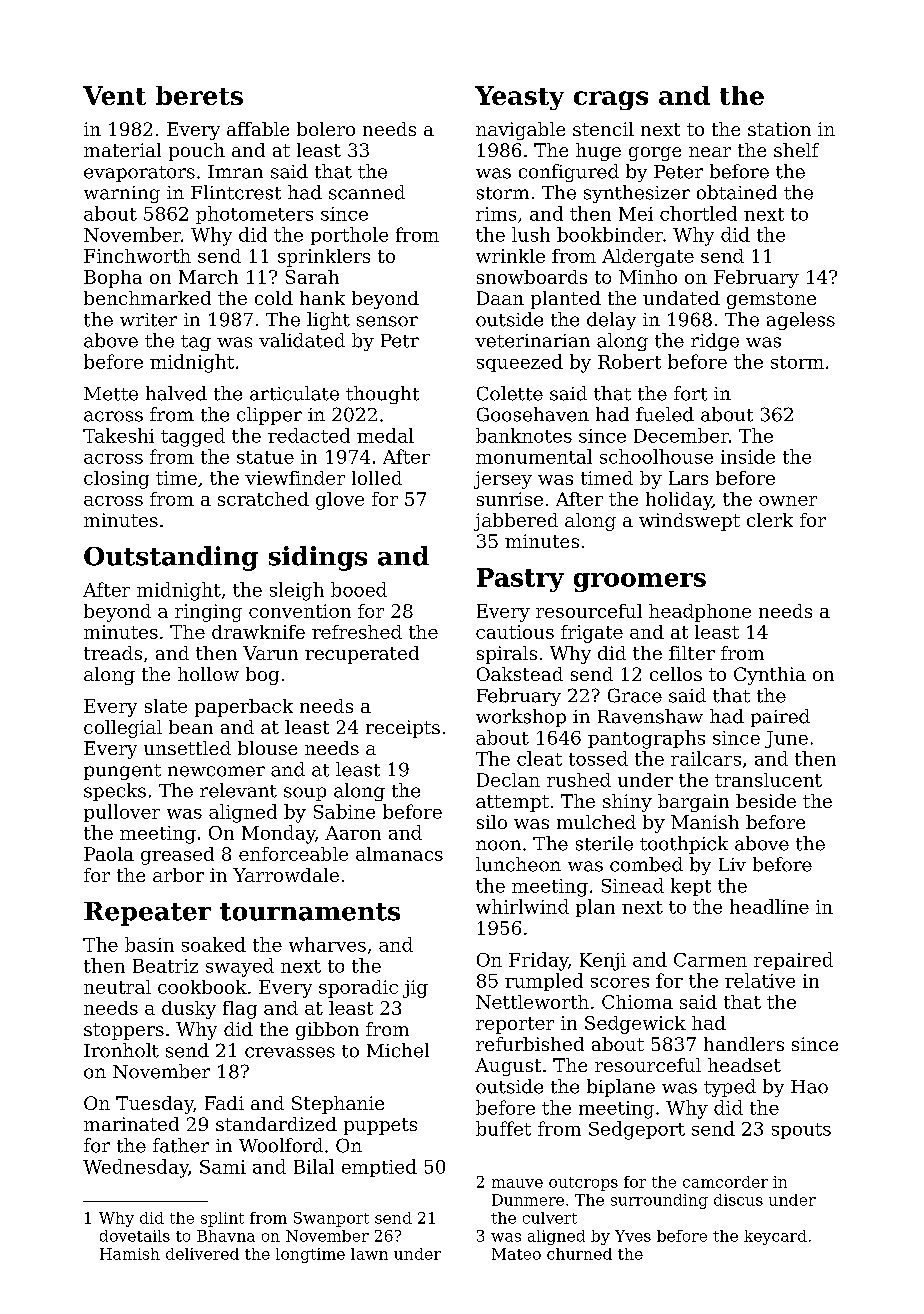  I want to click on Dunmere, so click(528, 1200).
